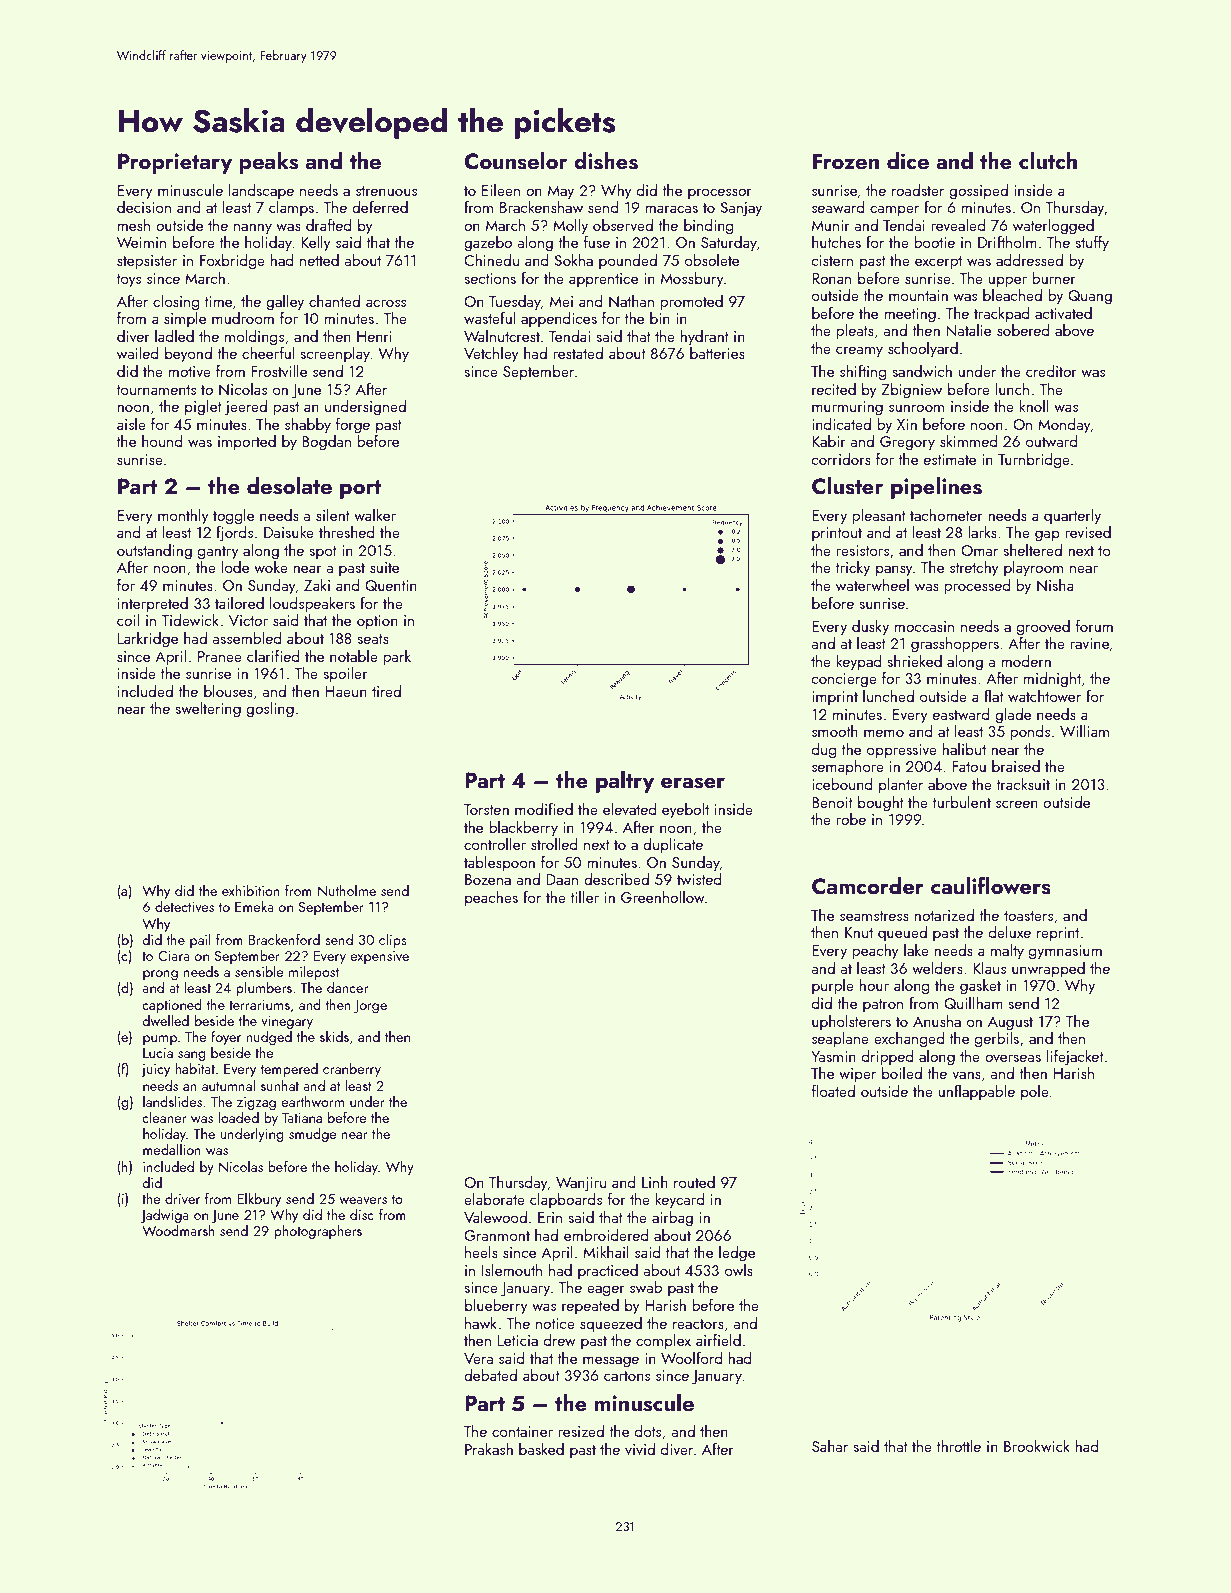  Describe the element at coordinates (691, 303) in the screenshot. I see `promoted` at that location.
